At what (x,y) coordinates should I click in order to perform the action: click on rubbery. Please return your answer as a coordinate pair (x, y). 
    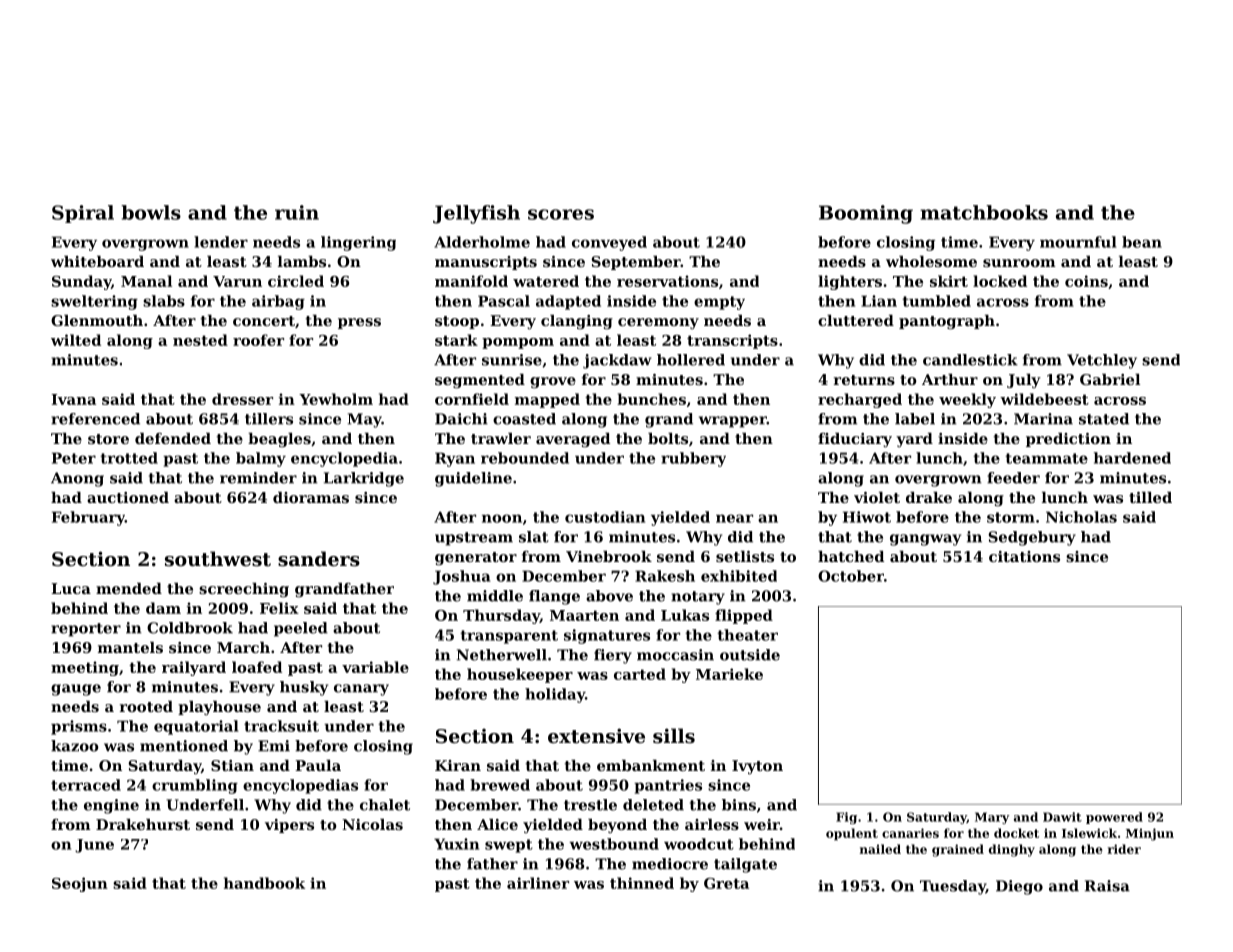
    Looking at the image, I should click on (693, 459).
